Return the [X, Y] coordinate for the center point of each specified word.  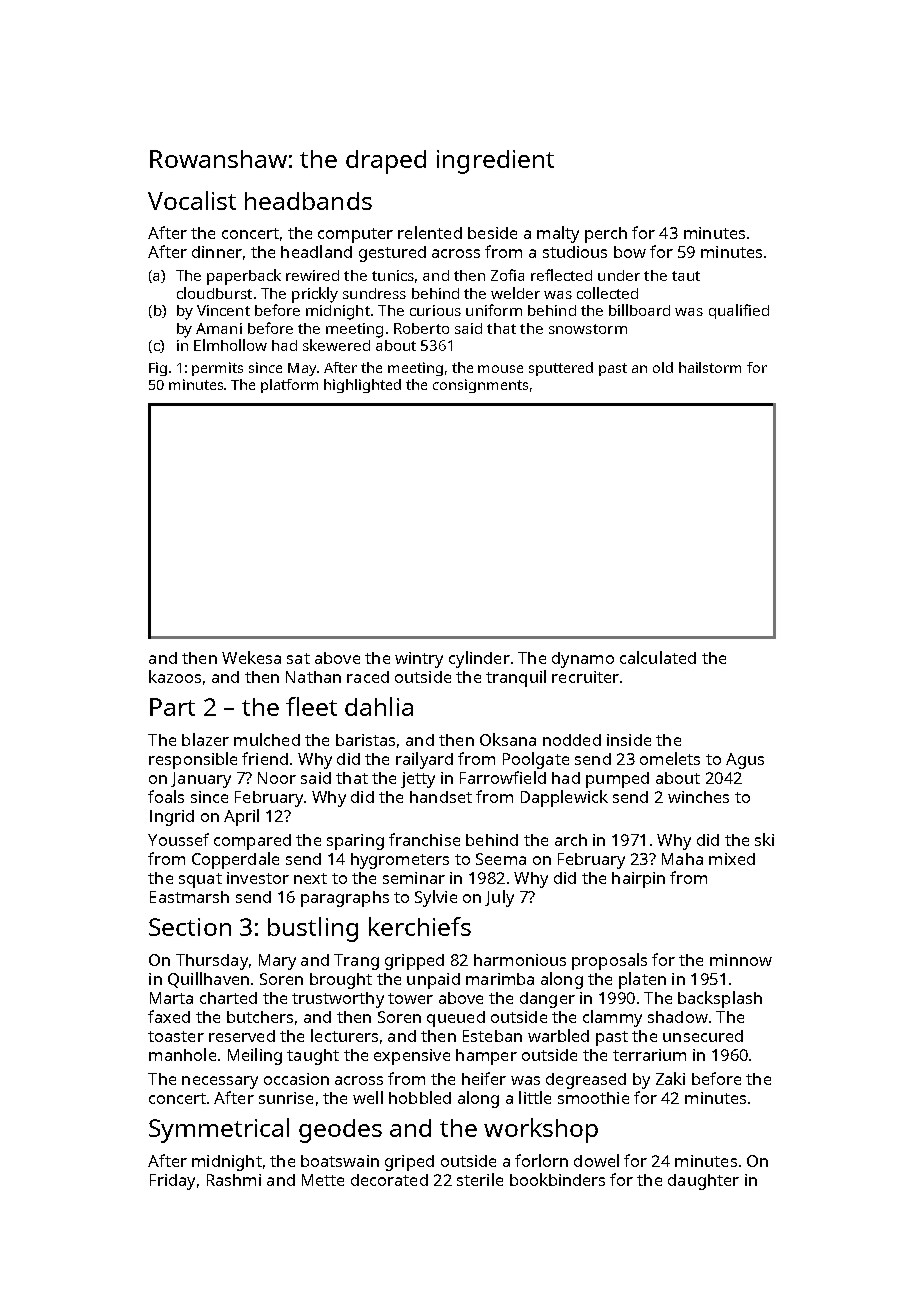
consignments [480, 386]
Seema [501, 859]
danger [547, 1000]
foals [166, 796]
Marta [171, 998]
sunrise [286, 1098]
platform [289, 386]
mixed [732, 859]
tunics [393, 275]
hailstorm [710, 367]
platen [642, 980]
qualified [739, 311]
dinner [217, 252]
